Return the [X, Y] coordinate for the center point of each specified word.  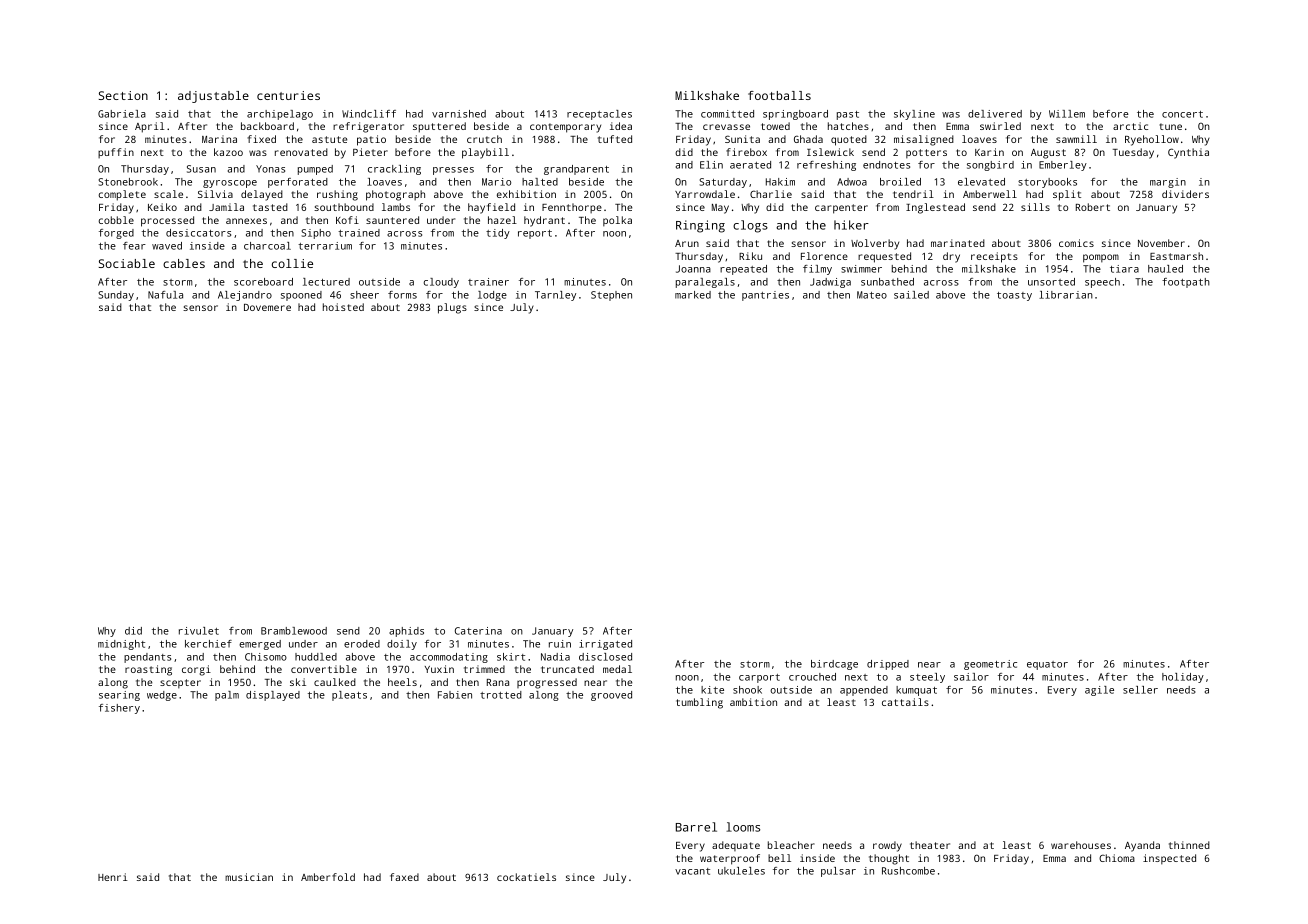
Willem [1067, 114]
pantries [765, 296]
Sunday [116, 296]
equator [1047, 665]
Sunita [742, 139]
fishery [119, 709]
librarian [1066, 295]
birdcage [834, 665]
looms [743, 827]
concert [1182, 114]
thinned [1189, 845]
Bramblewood [294, 631]
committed [727, 114]
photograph [395, 195]
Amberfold [328, 877]
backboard [267, 126]
